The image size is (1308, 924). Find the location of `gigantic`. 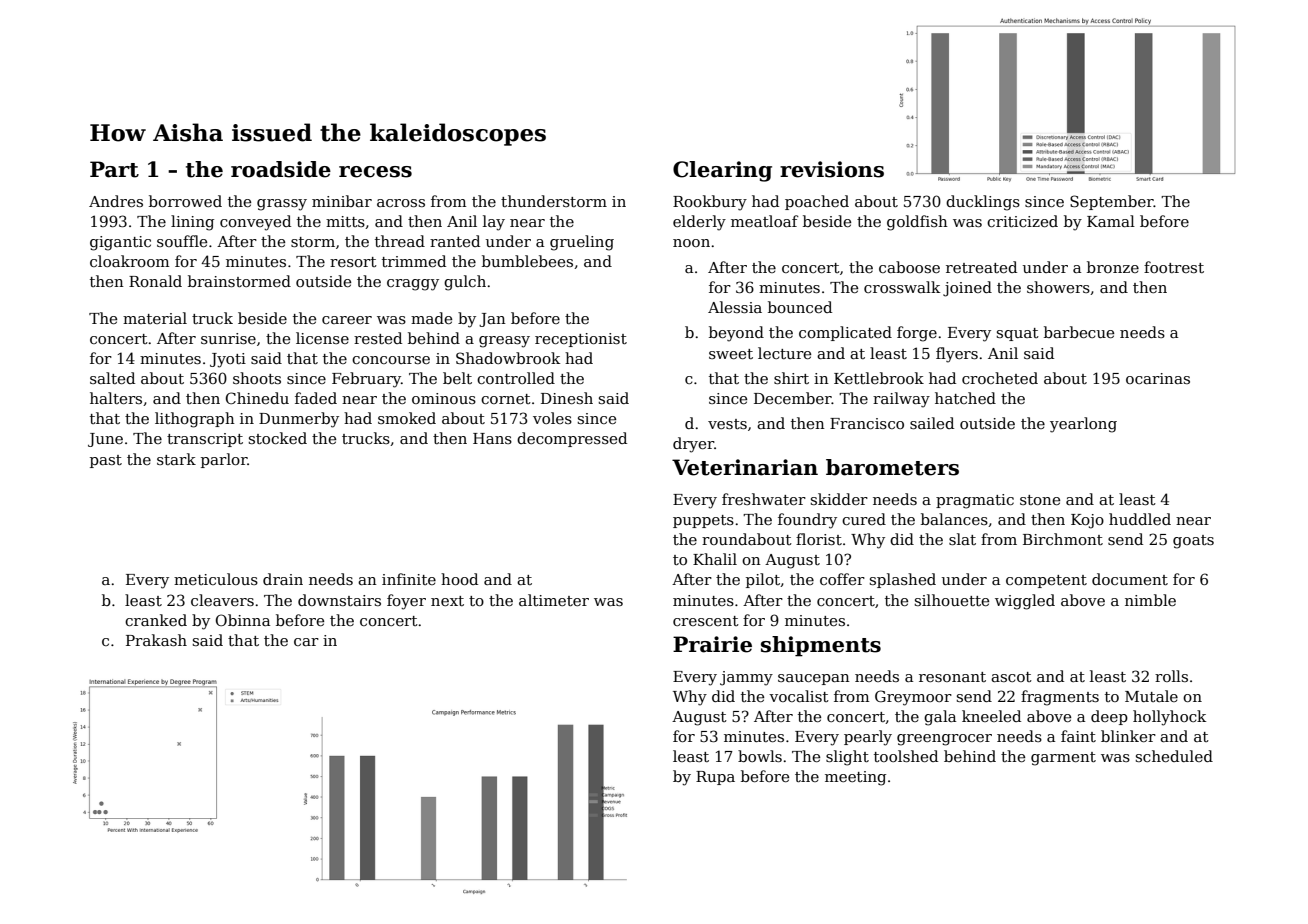

gigantic is located at coordinates (120, 243).
